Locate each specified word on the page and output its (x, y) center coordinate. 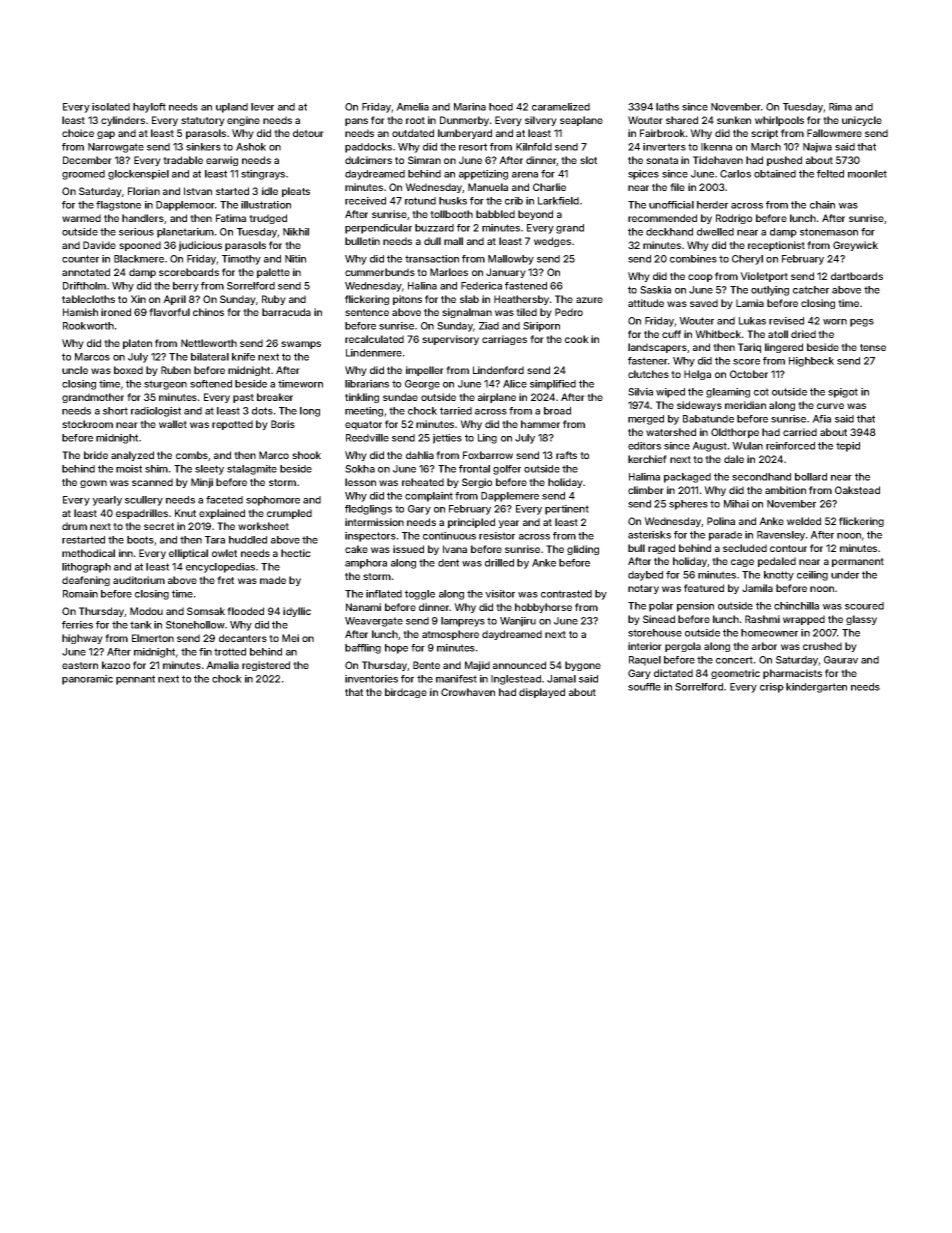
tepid (848, 447)
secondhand (761, 477)
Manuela (488, 187)
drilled (499, 563)
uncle (75, 370)
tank (141, 625)
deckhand (669, 232)
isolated (111, 107)
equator (363, 425)
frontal (474, 469)
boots (140, 540)
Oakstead (857, 490)
